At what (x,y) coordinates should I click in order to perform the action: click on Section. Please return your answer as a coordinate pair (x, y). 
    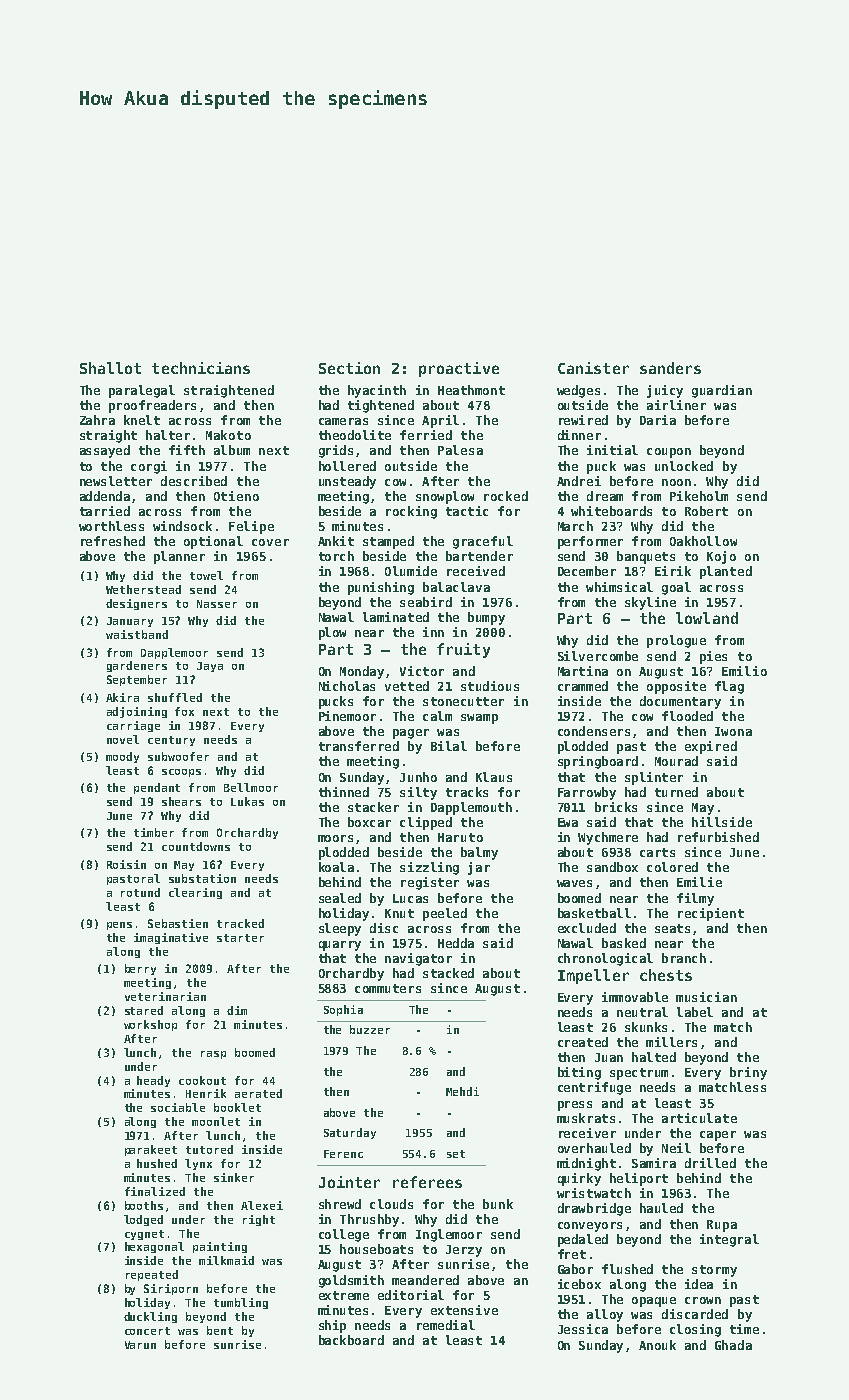
    Looking at the image, I should click on (349, 368).
